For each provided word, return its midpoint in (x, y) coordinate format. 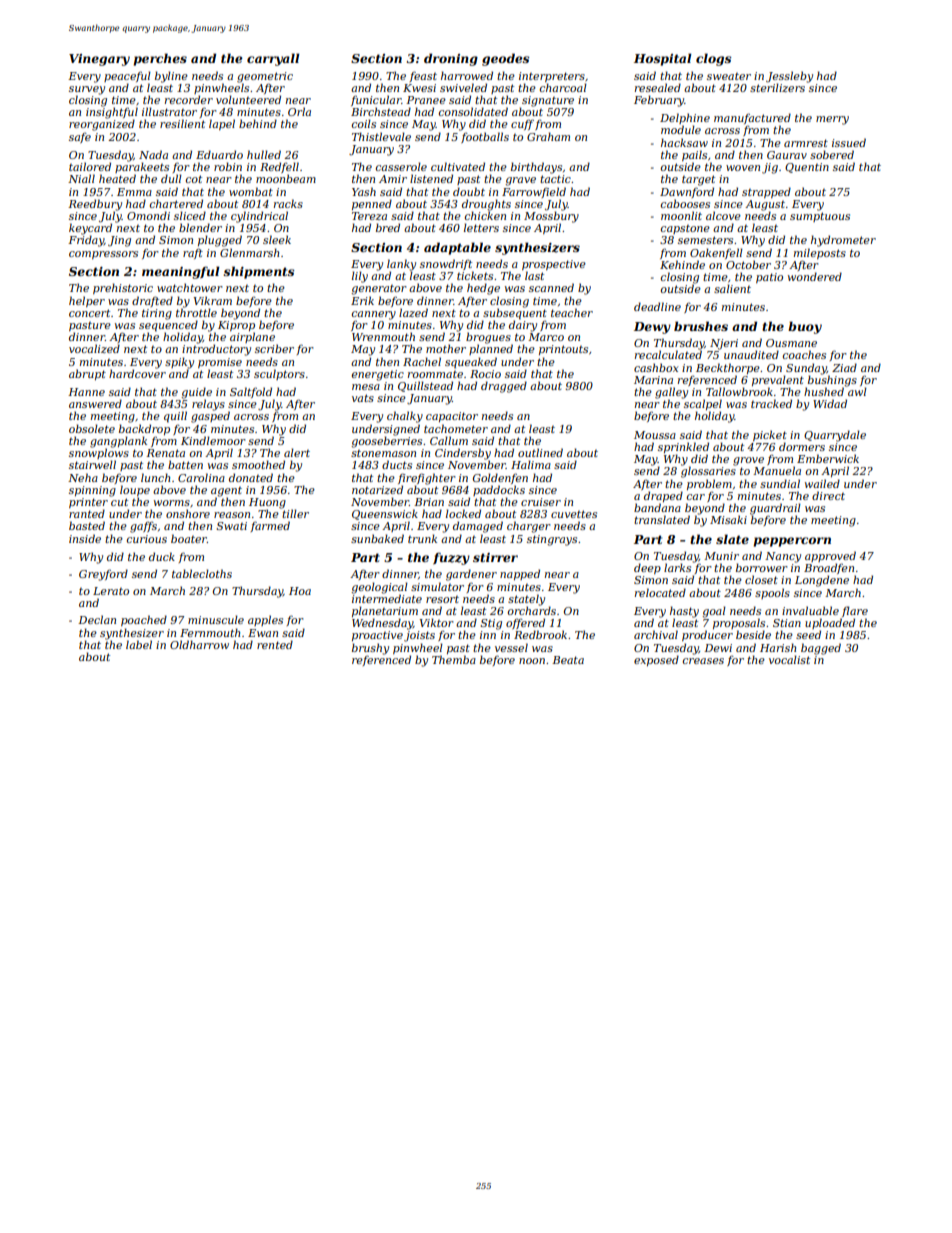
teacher (572, 312)
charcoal (563, 87)
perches (160, 59)
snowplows (99, 453)
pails (694, 155)
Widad (830, 403)
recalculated (668, 354)
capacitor (452, 417)
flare (855, 611)
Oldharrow (199, 644)
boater (189, 538)
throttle (196, 312)
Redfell (279, 167)
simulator (437, 586)
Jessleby (789, 77)
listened (431, 178)
